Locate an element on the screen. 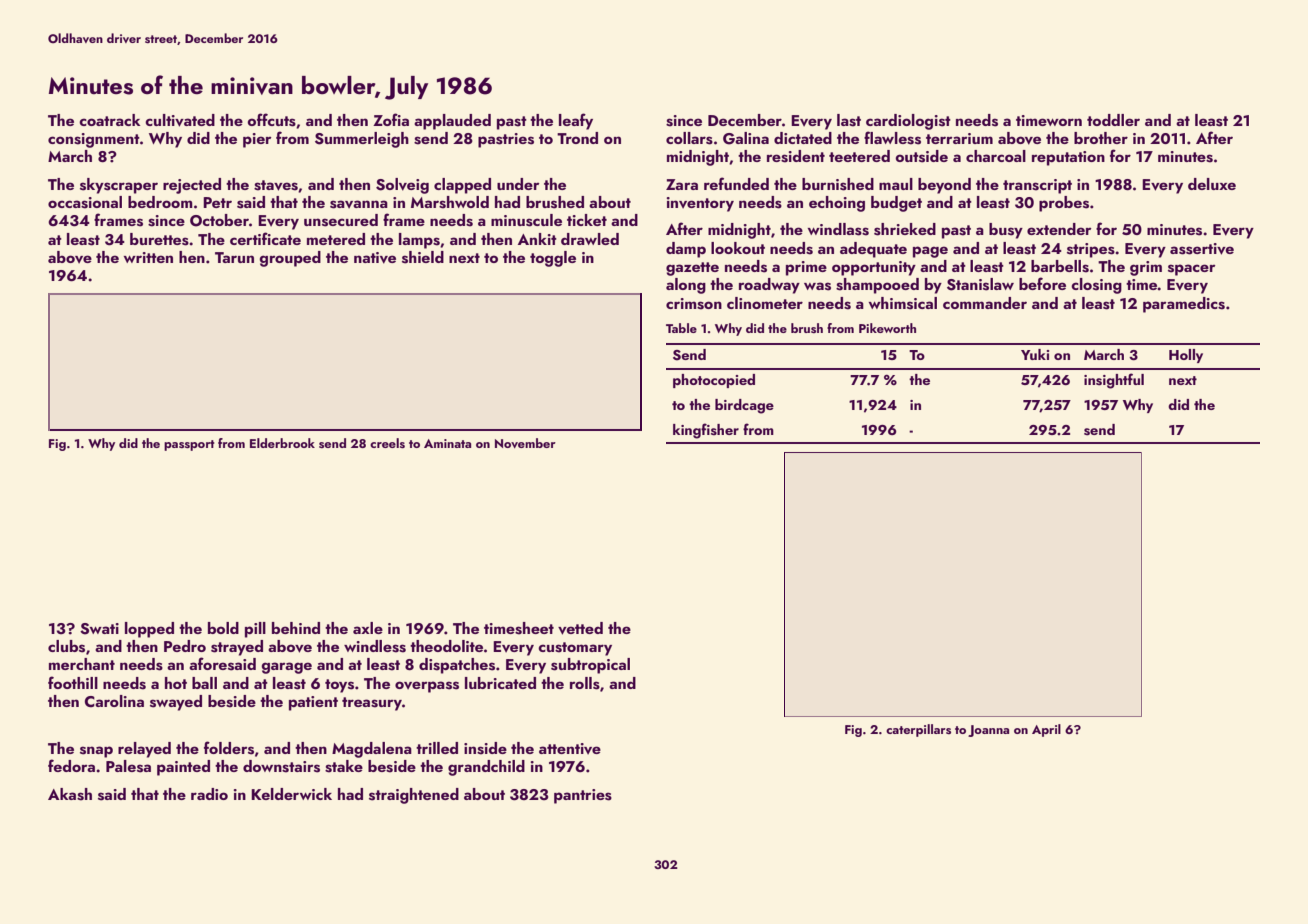  Elderbrook is located at coordinates (282, 443).
